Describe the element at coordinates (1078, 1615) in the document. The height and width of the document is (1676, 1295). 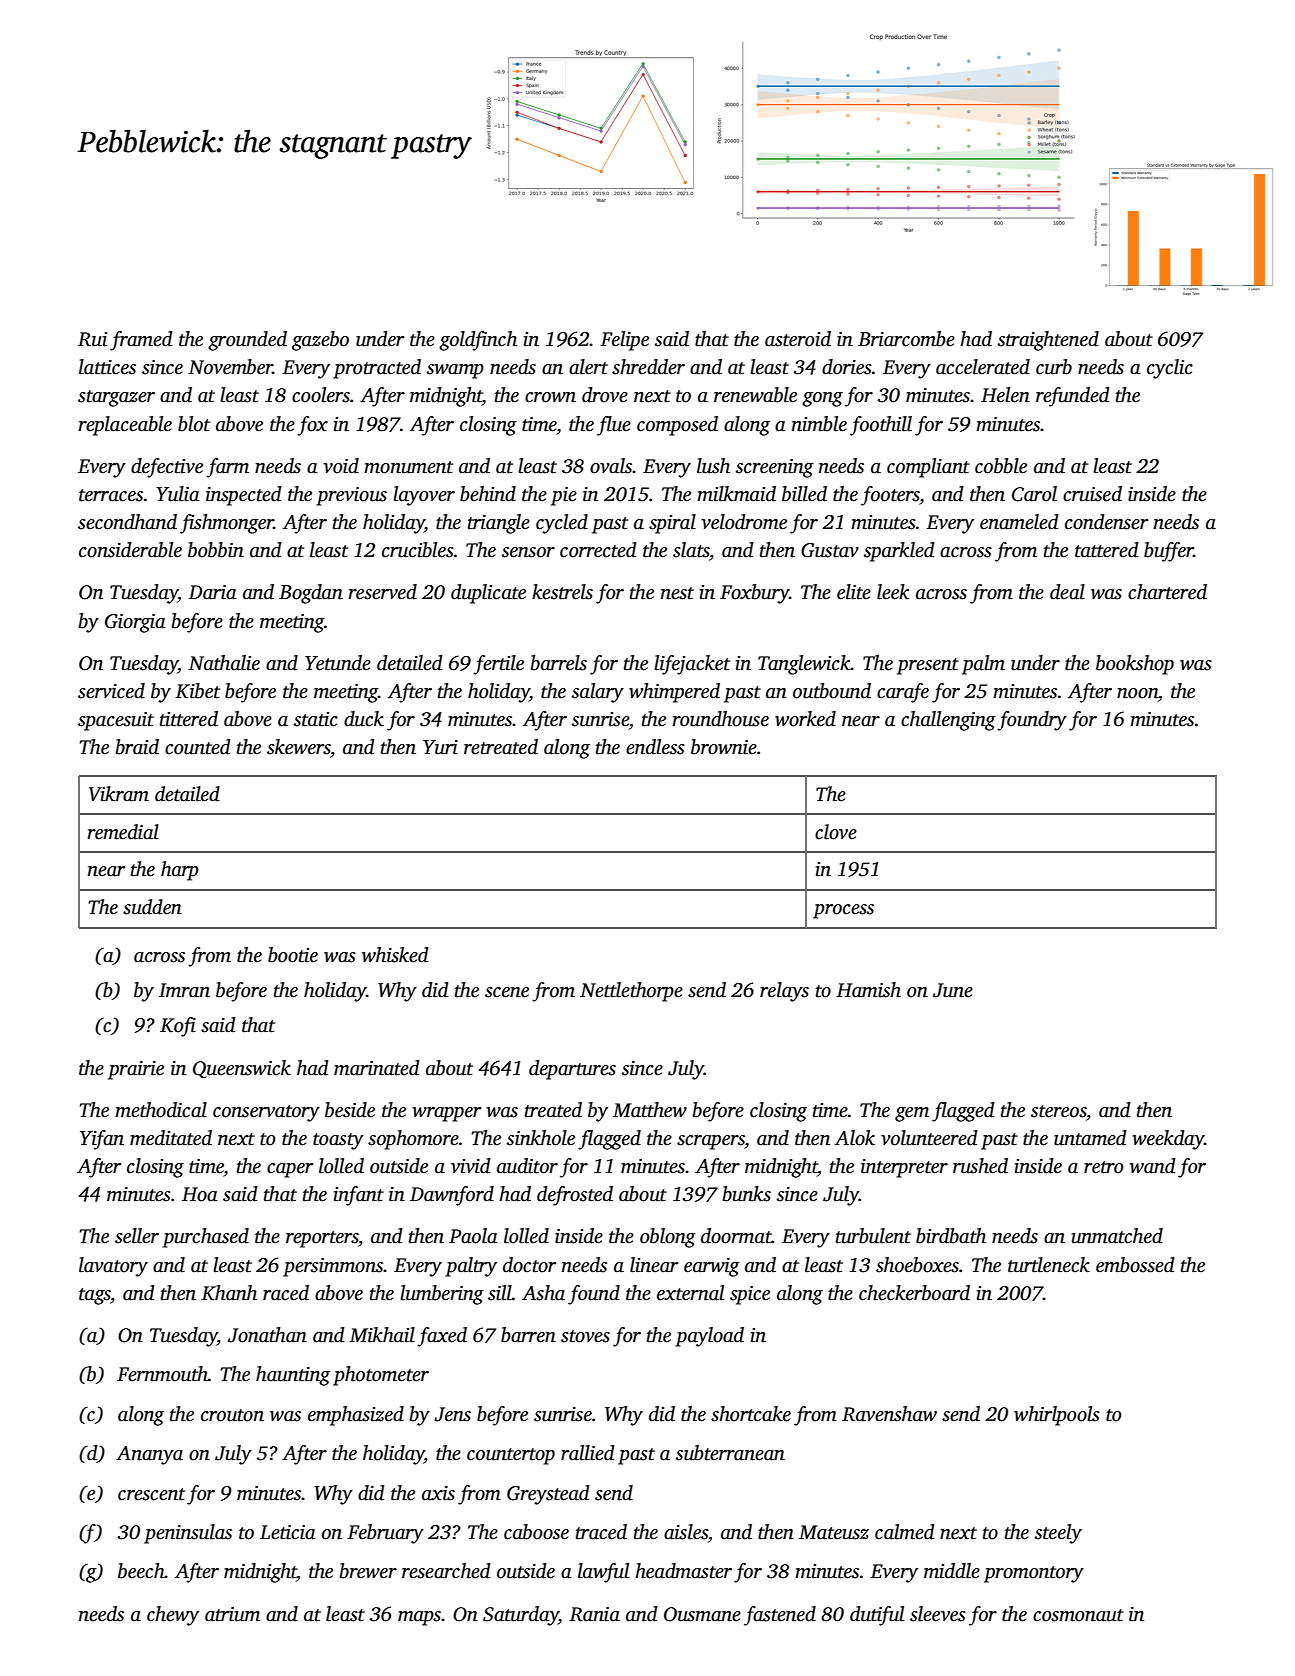
I see `cosmonaut` at that location.
